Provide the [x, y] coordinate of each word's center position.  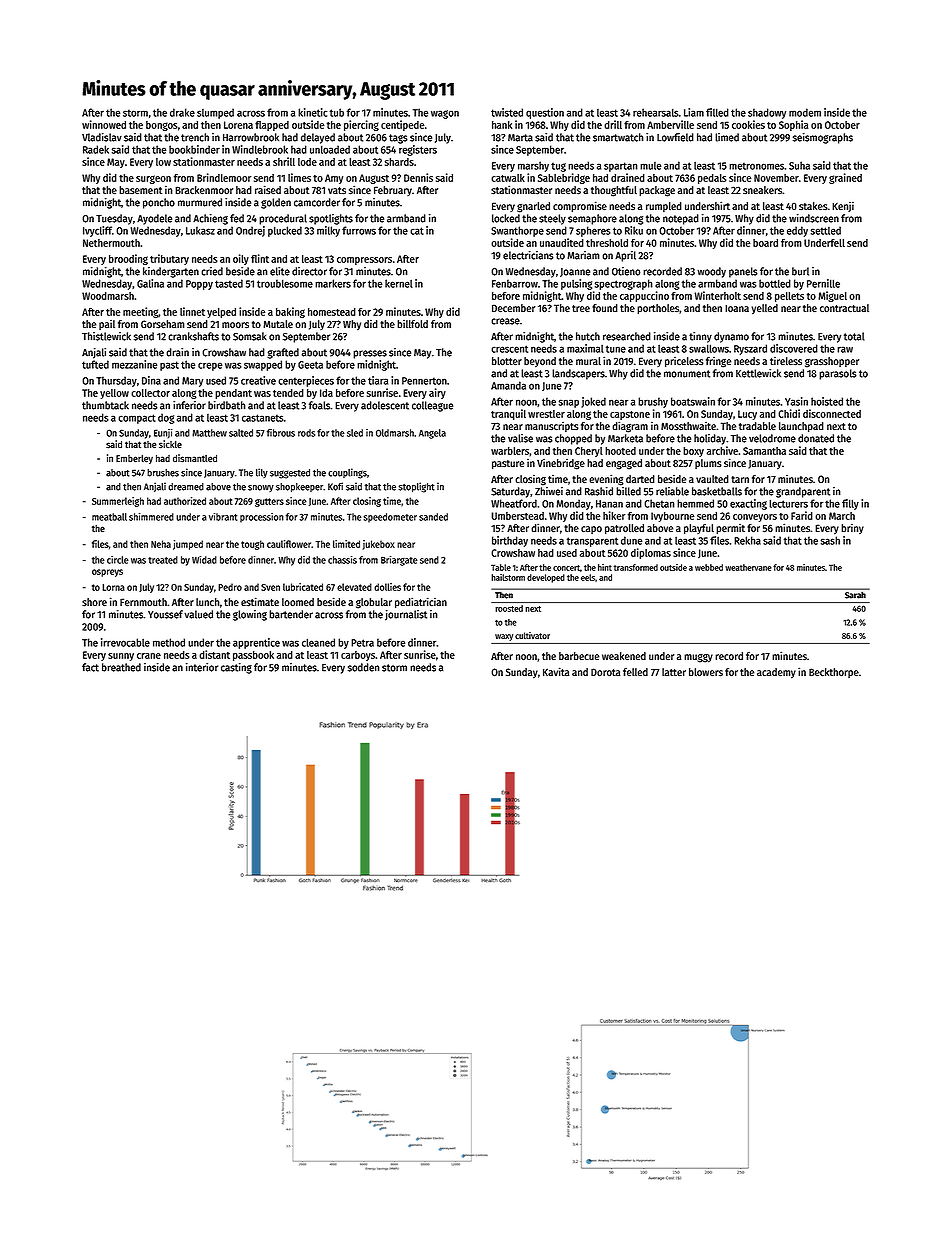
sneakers [762, 190]
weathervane [748, 567]
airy [437, 393]
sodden [364, 667]
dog [166, 418]
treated [163, 560]
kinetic [313, 112]
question [545, 113]
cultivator [532, 635]
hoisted [827, 401]
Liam [694, 112]
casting [236, 668]
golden [276, 203]
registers [418, 150]
